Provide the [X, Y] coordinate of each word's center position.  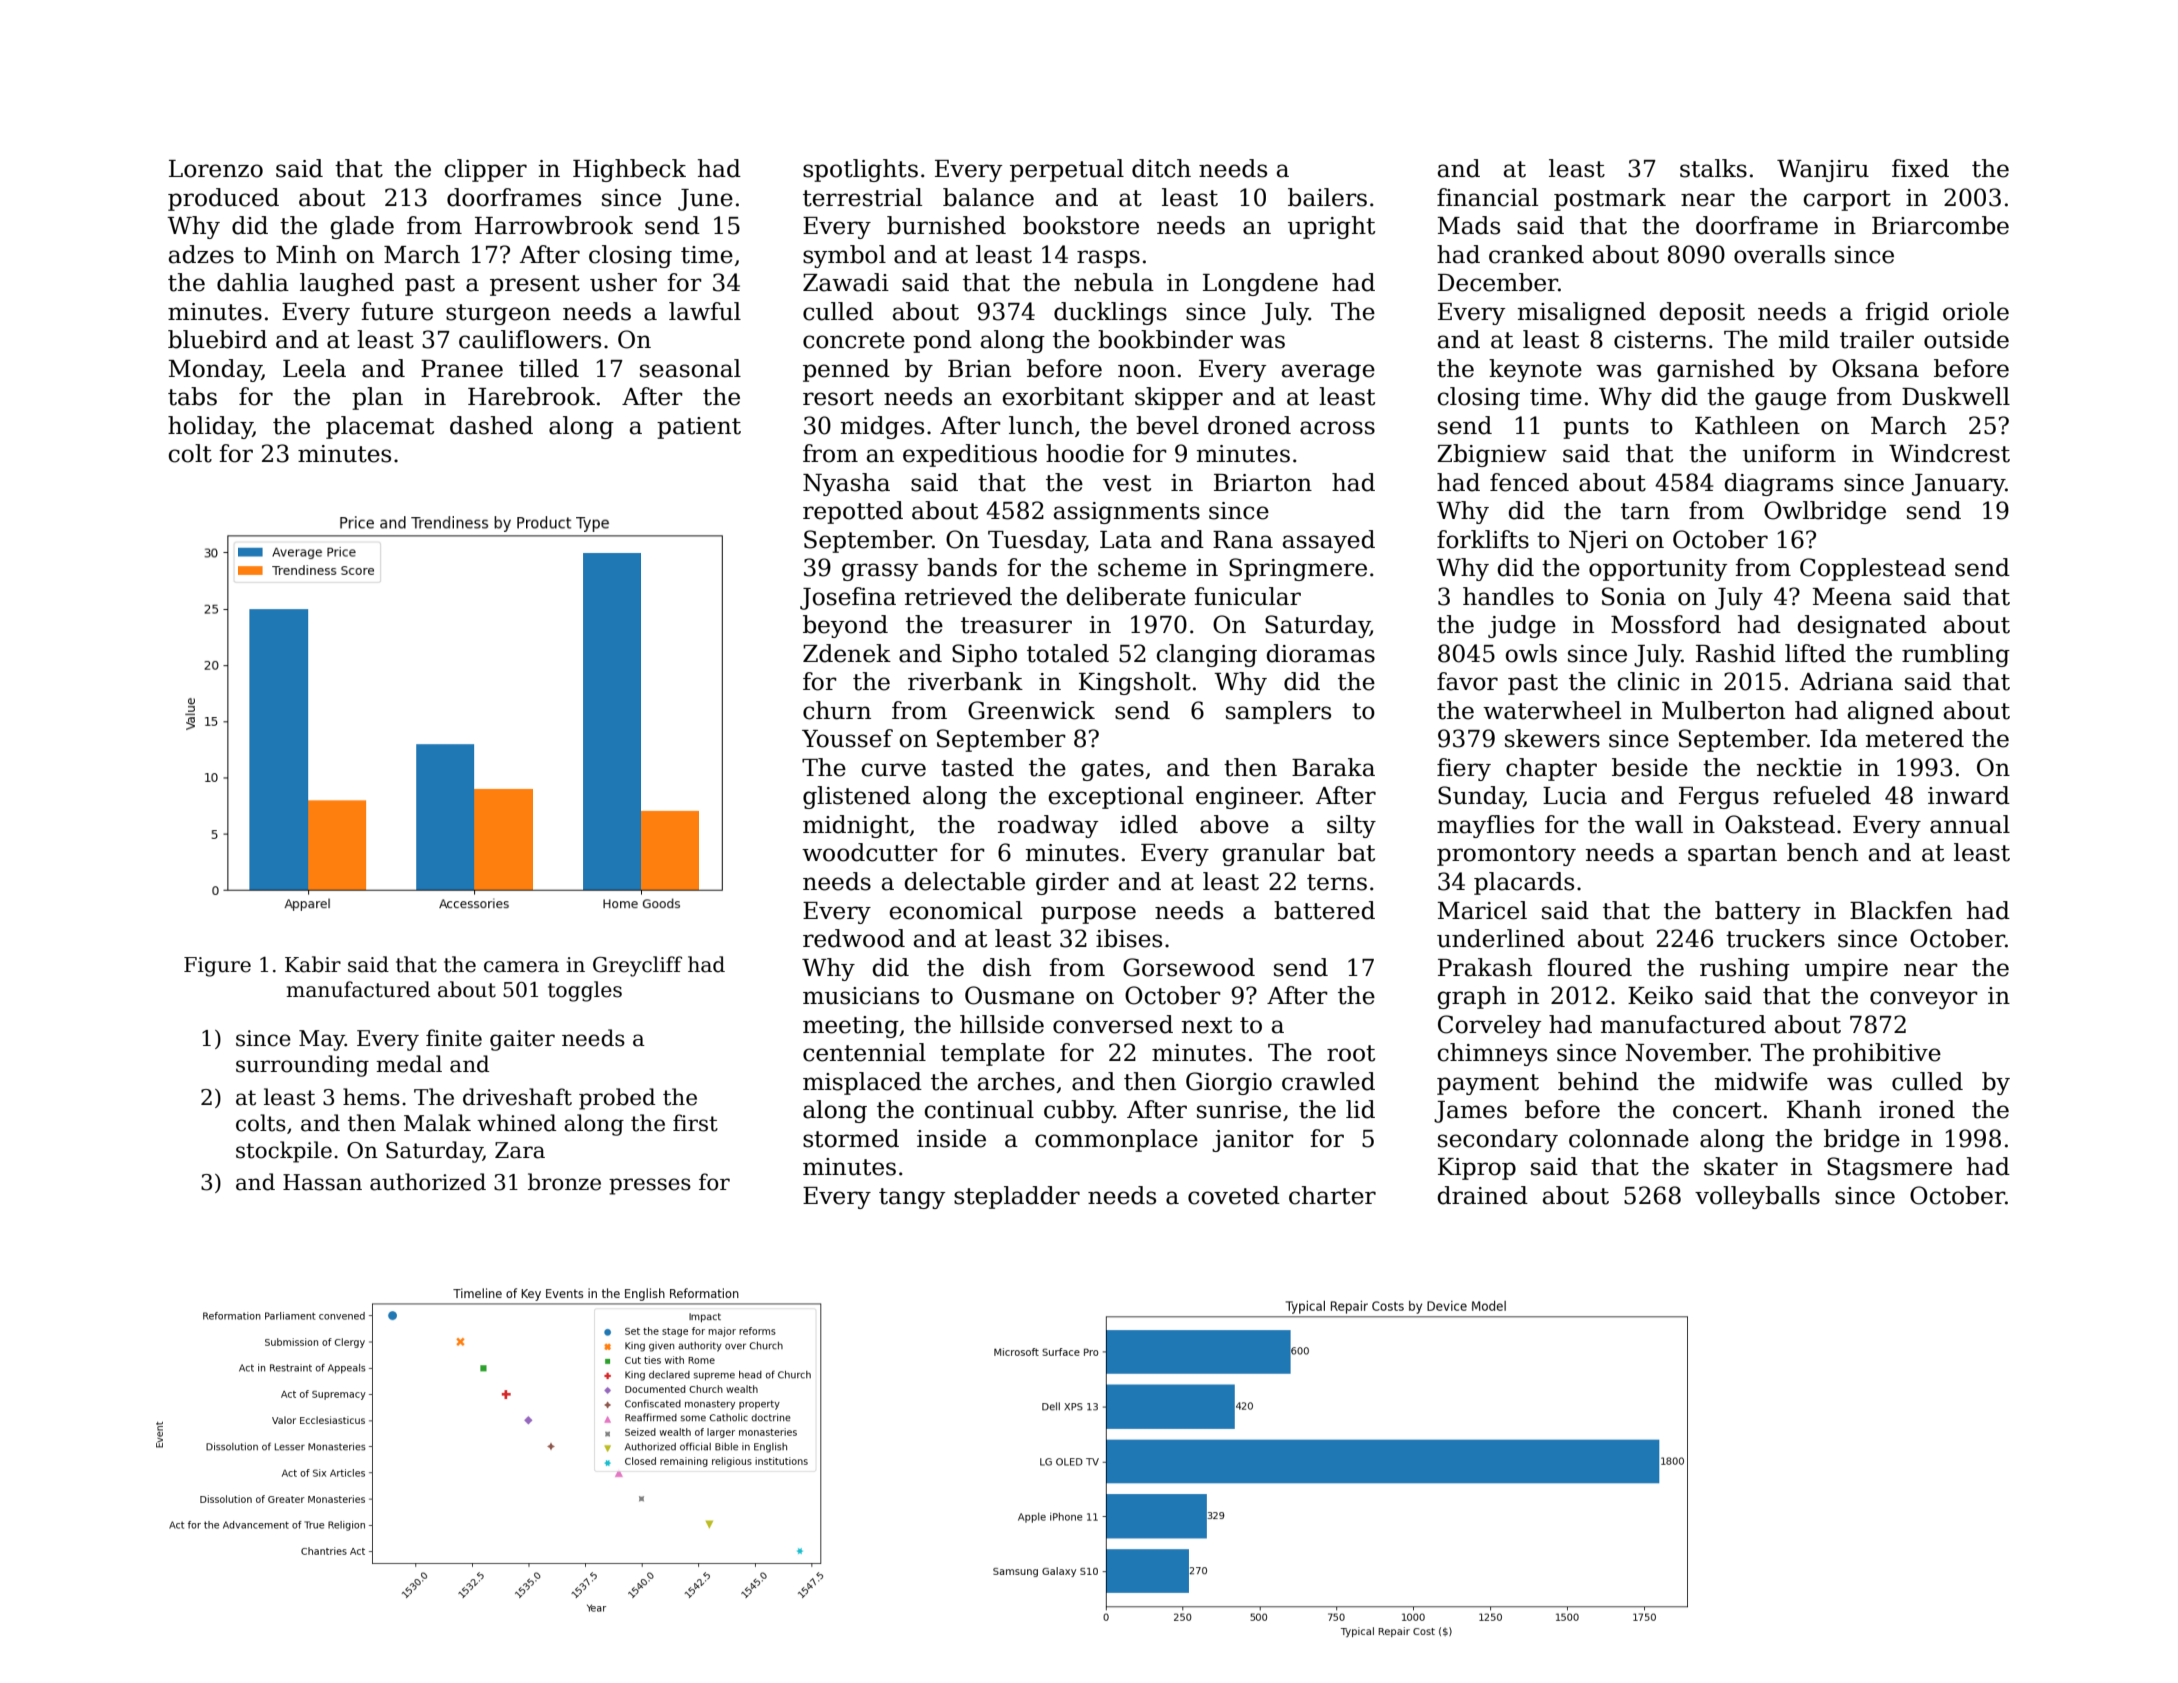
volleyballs [1757, 1197]
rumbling [1956, 655]
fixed [1920, 168]
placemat [380, 427]
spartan [1732, 855]
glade [362, 227]
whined [516, 1123]
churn [837, 710]
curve [894, 770]
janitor [1253, 1141]
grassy [880, 572]
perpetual [1067, 170]
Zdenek [847, 653]
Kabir [313, 964]
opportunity [1658, 570]
